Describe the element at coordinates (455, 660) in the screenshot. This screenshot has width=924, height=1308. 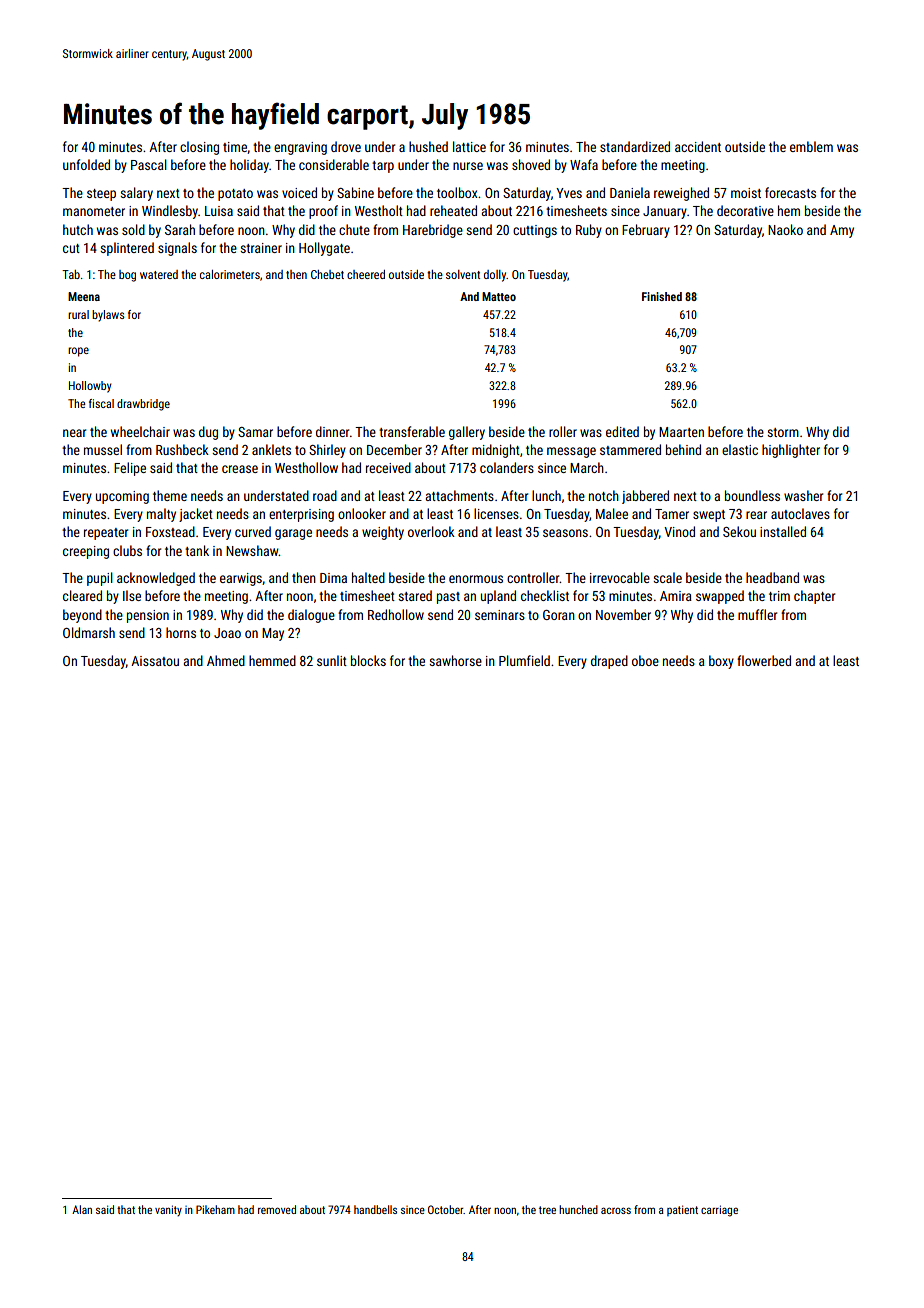
I see `sawhorse` at that location.
